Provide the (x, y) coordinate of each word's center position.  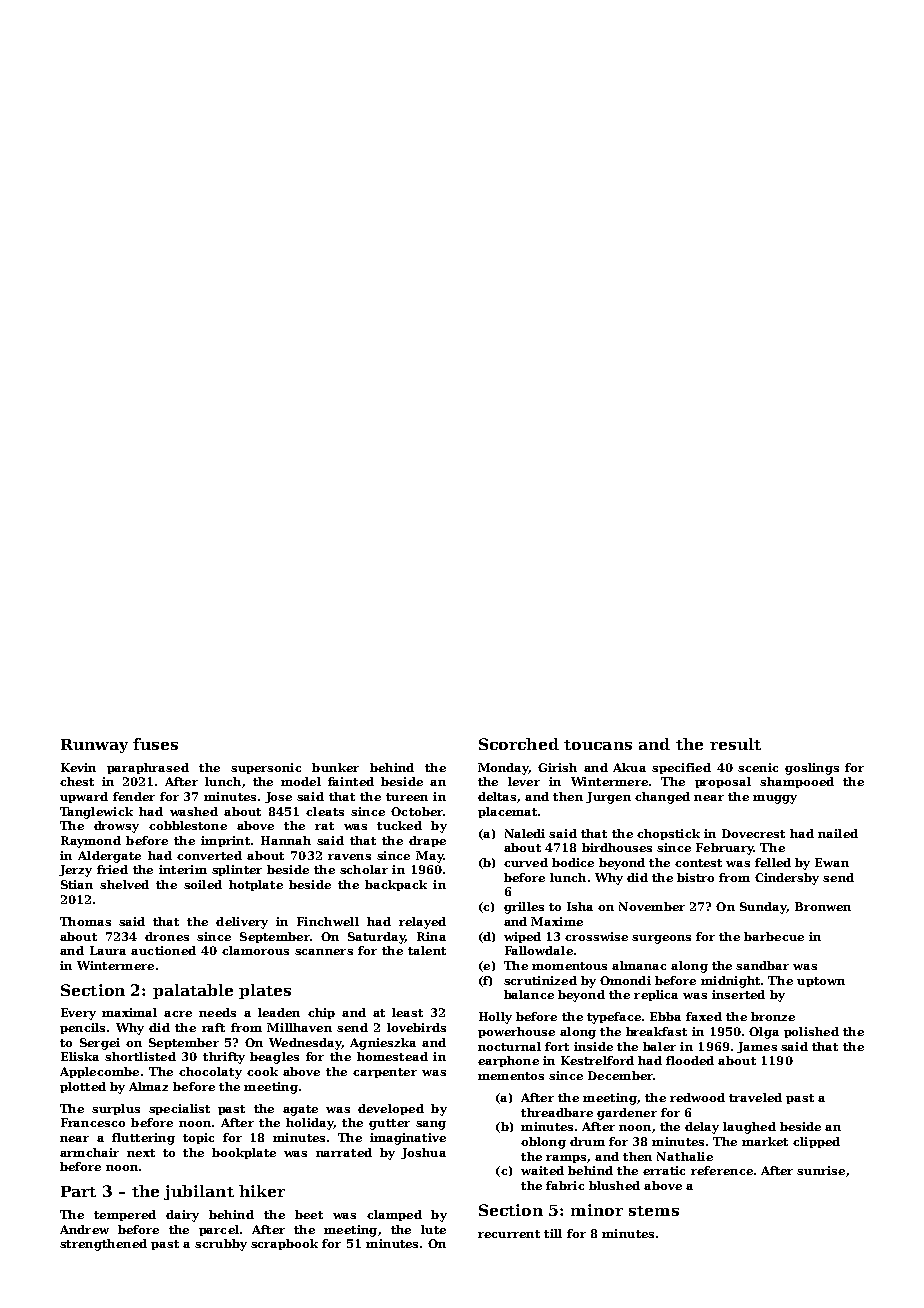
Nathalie (685, 1156)
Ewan (832, 862)
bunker (335, 767)
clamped (394, 1215)
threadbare (557, 1112)
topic (198, 1138)
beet (309, 1214)
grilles (524, 908)
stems (654, 1211)
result (735, 744)
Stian (77, 884)
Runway (94, 746)
